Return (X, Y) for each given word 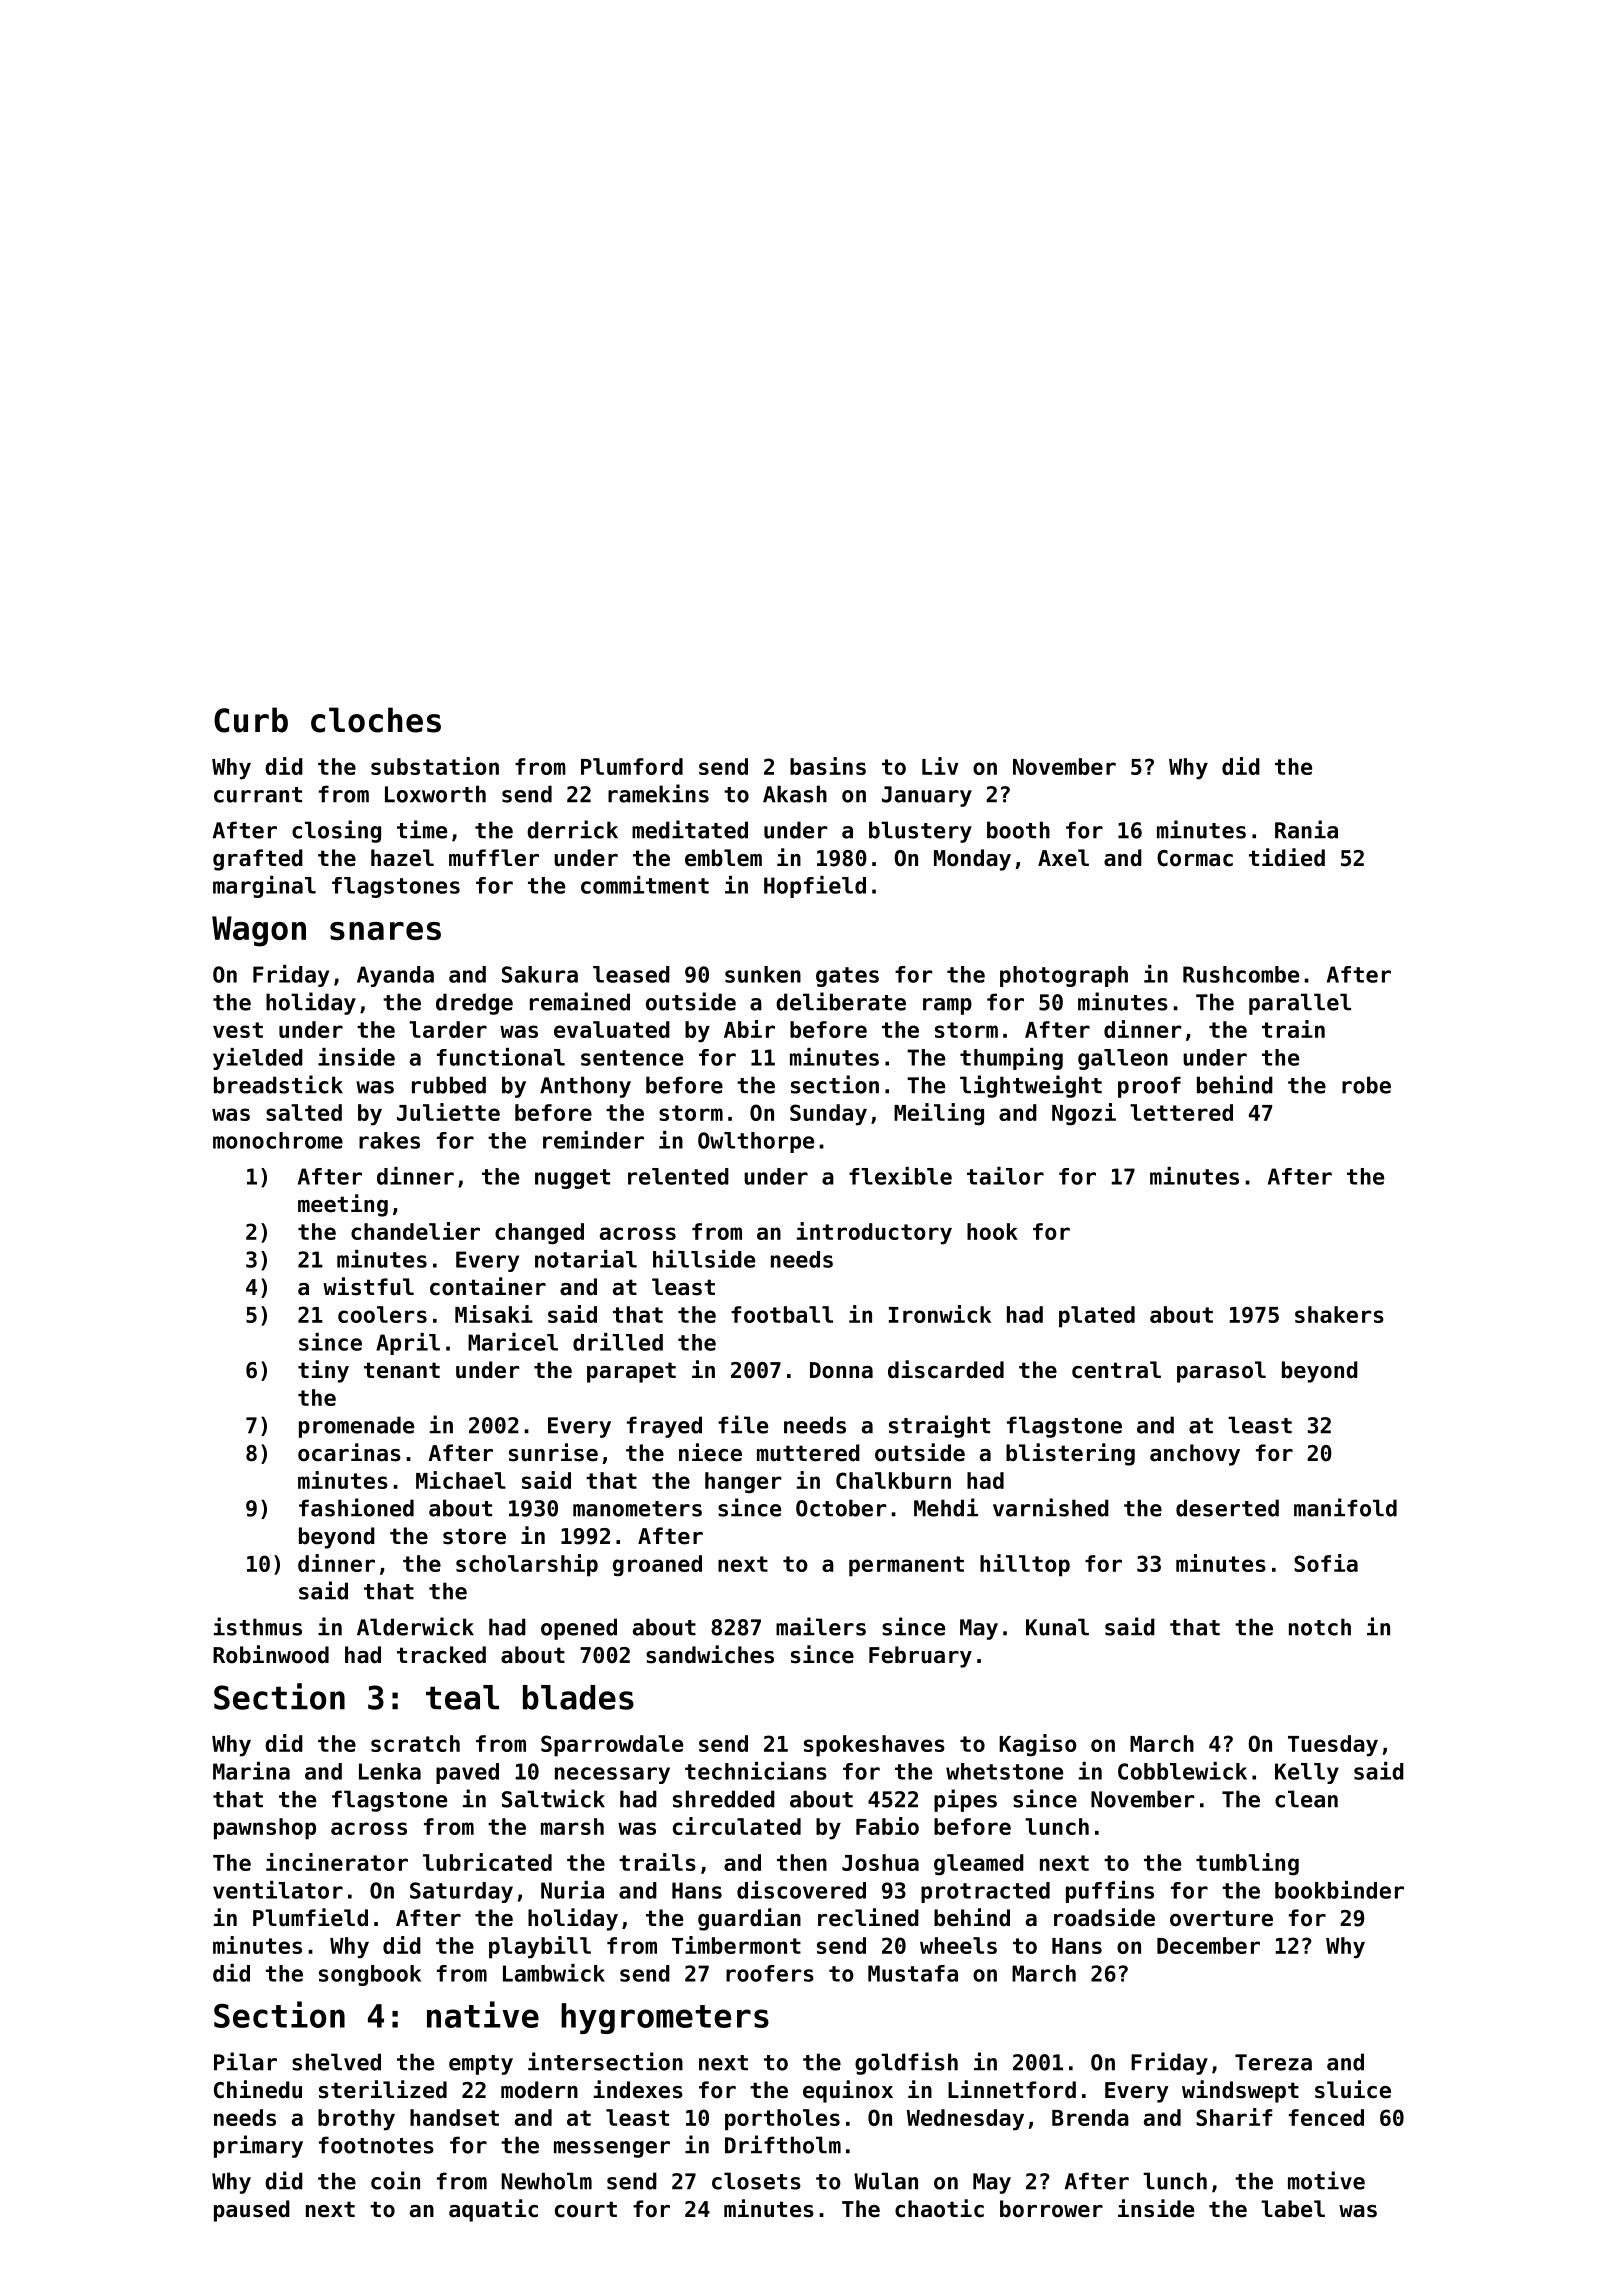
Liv (940, 766)
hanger (743, 1482)
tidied (1287, 857)
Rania (1306, 829)
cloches (376, 720)
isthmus (258, 1626)
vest (238, 1030)
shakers (1339, 1314)
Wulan (886, 2181)
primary (258, 2146)
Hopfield (815, 887)
